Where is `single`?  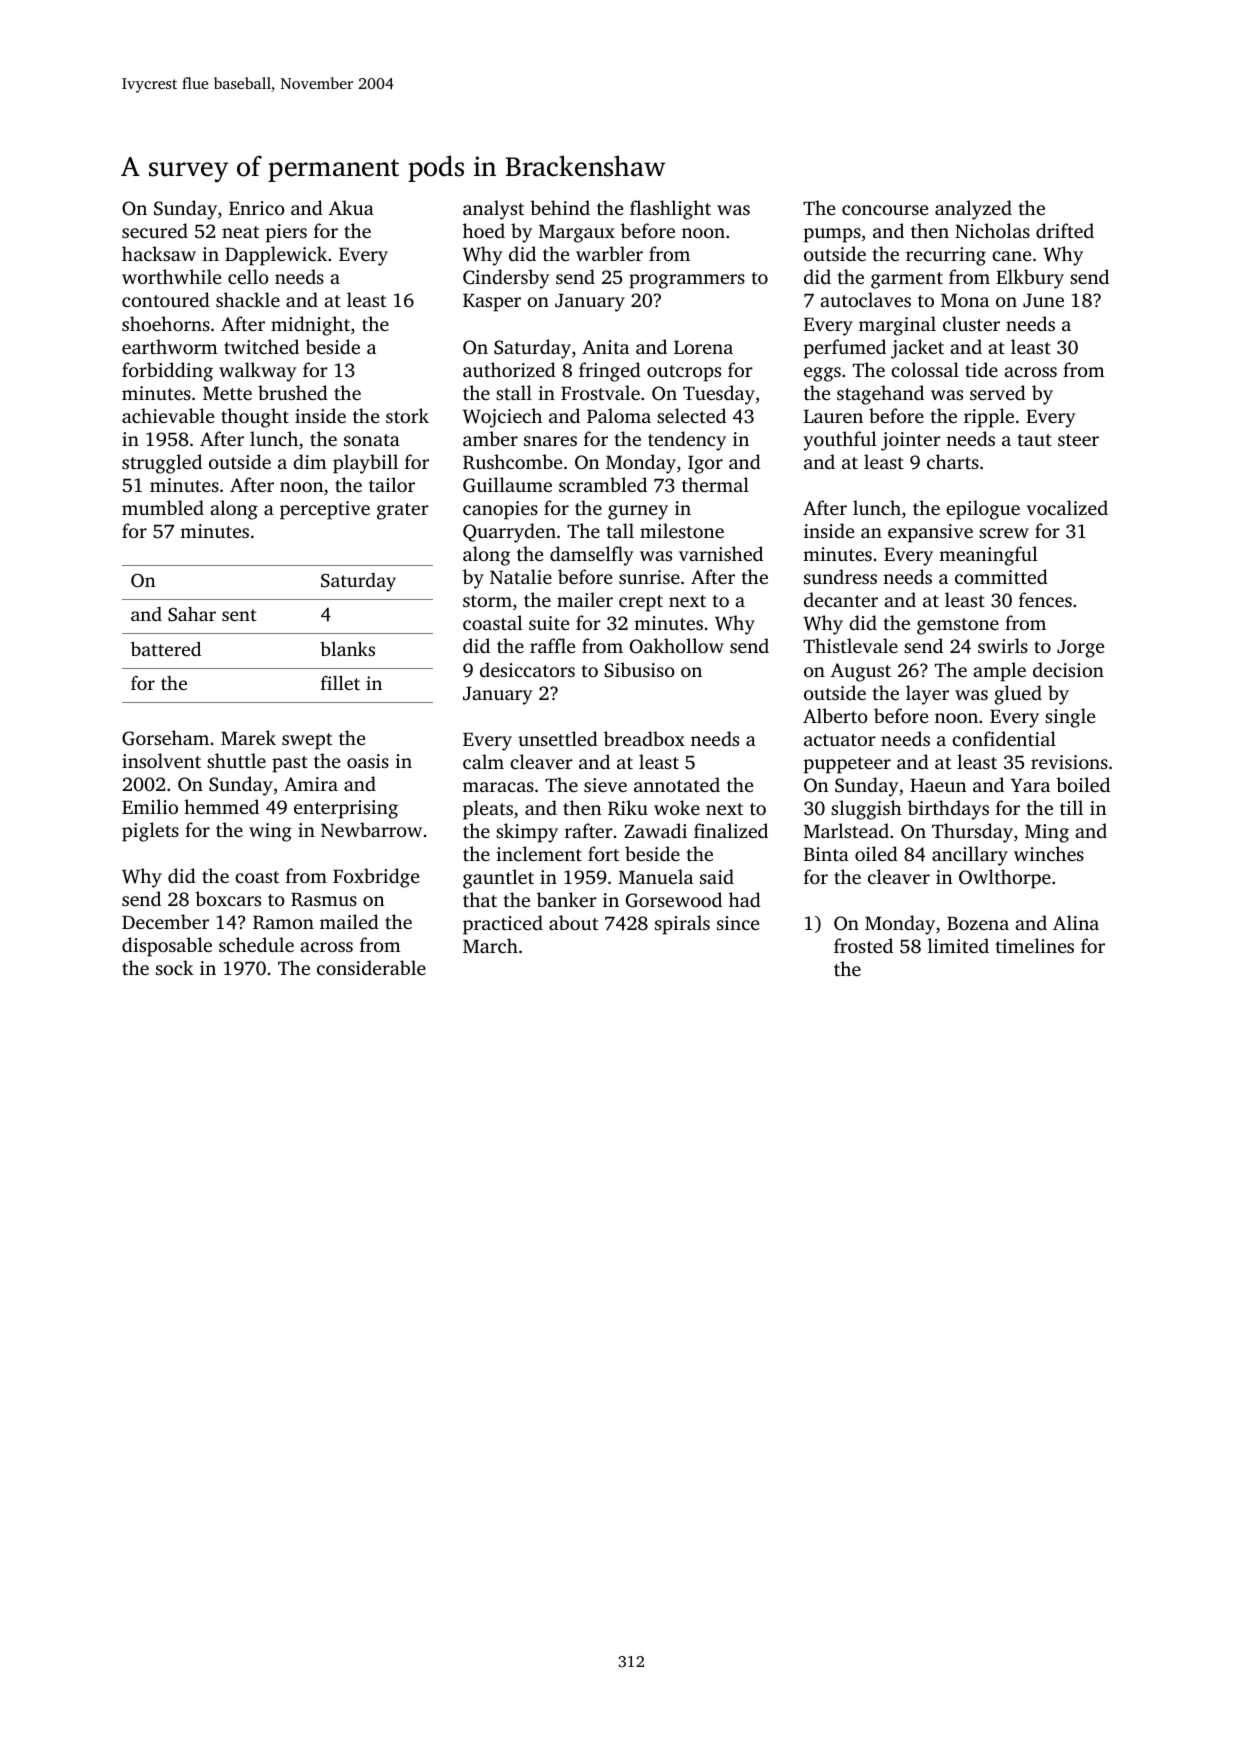 single is located at coordinates (1070, 718).
